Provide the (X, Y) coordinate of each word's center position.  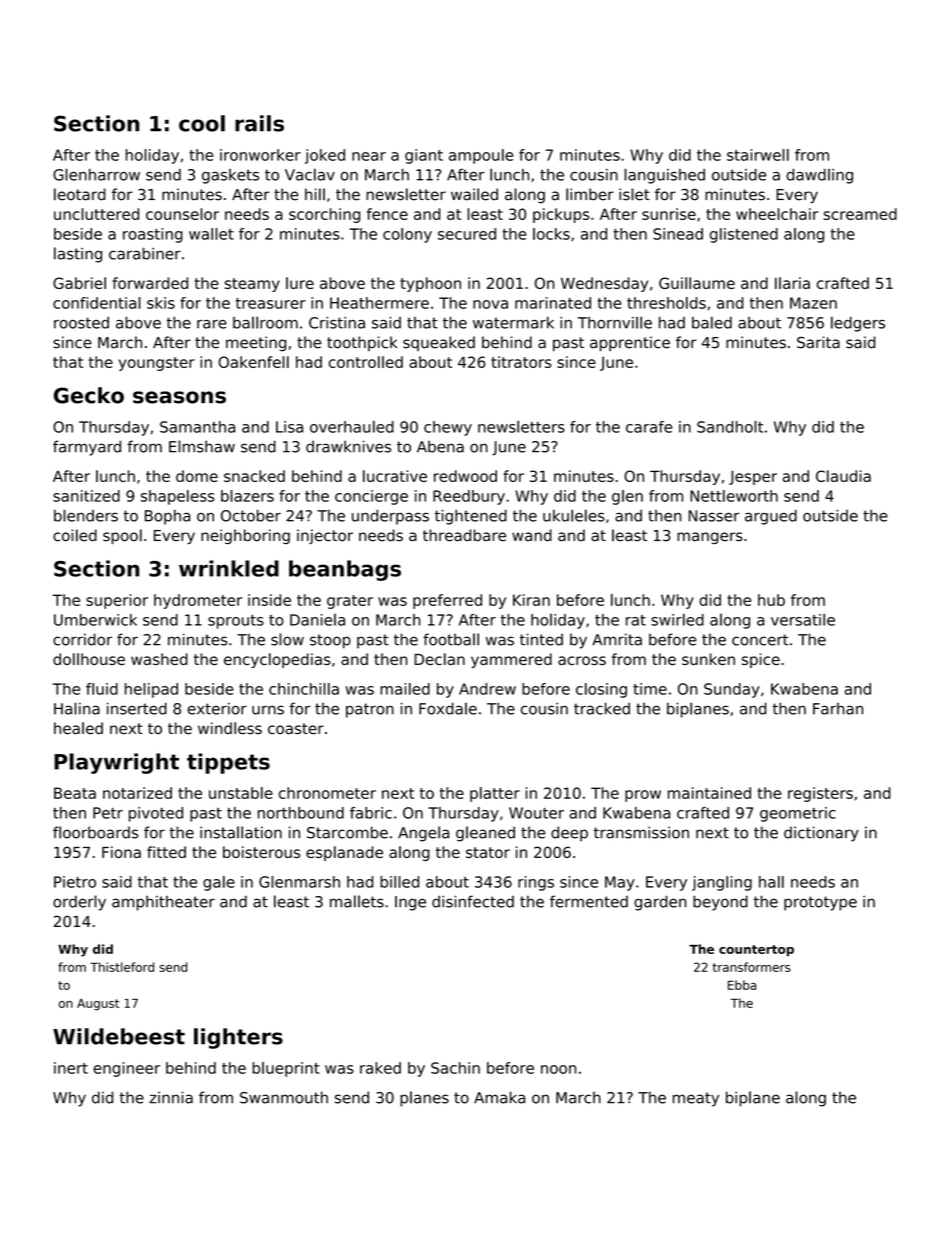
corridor (82, 639)
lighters (238, 1038)
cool (202, 123)
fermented (589, 901)
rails (259, 123)
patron (370, 710)
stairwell (758, 155)
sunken (708, 659)
